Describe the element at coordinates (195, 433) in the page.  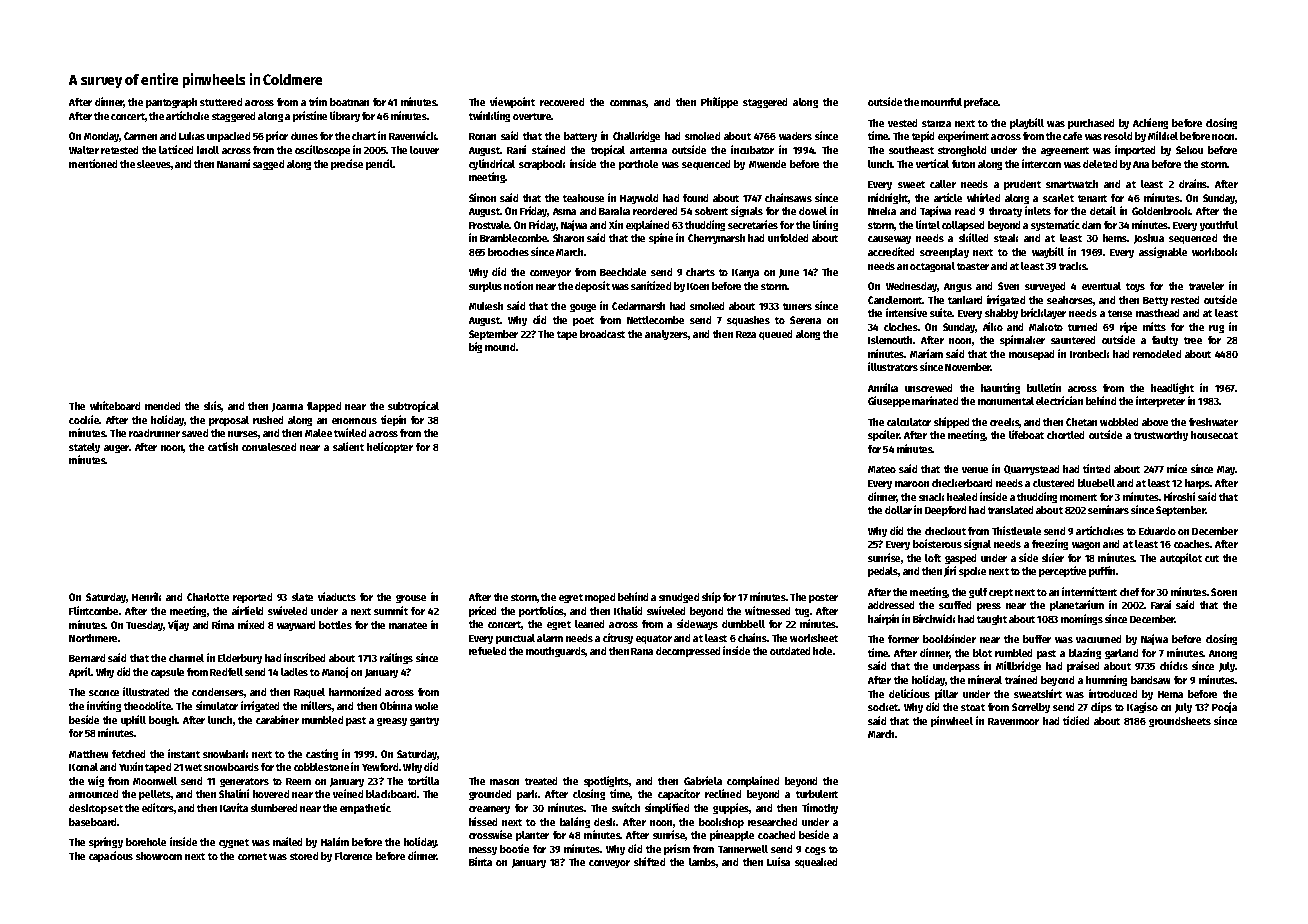
I see `saved` at that location.
